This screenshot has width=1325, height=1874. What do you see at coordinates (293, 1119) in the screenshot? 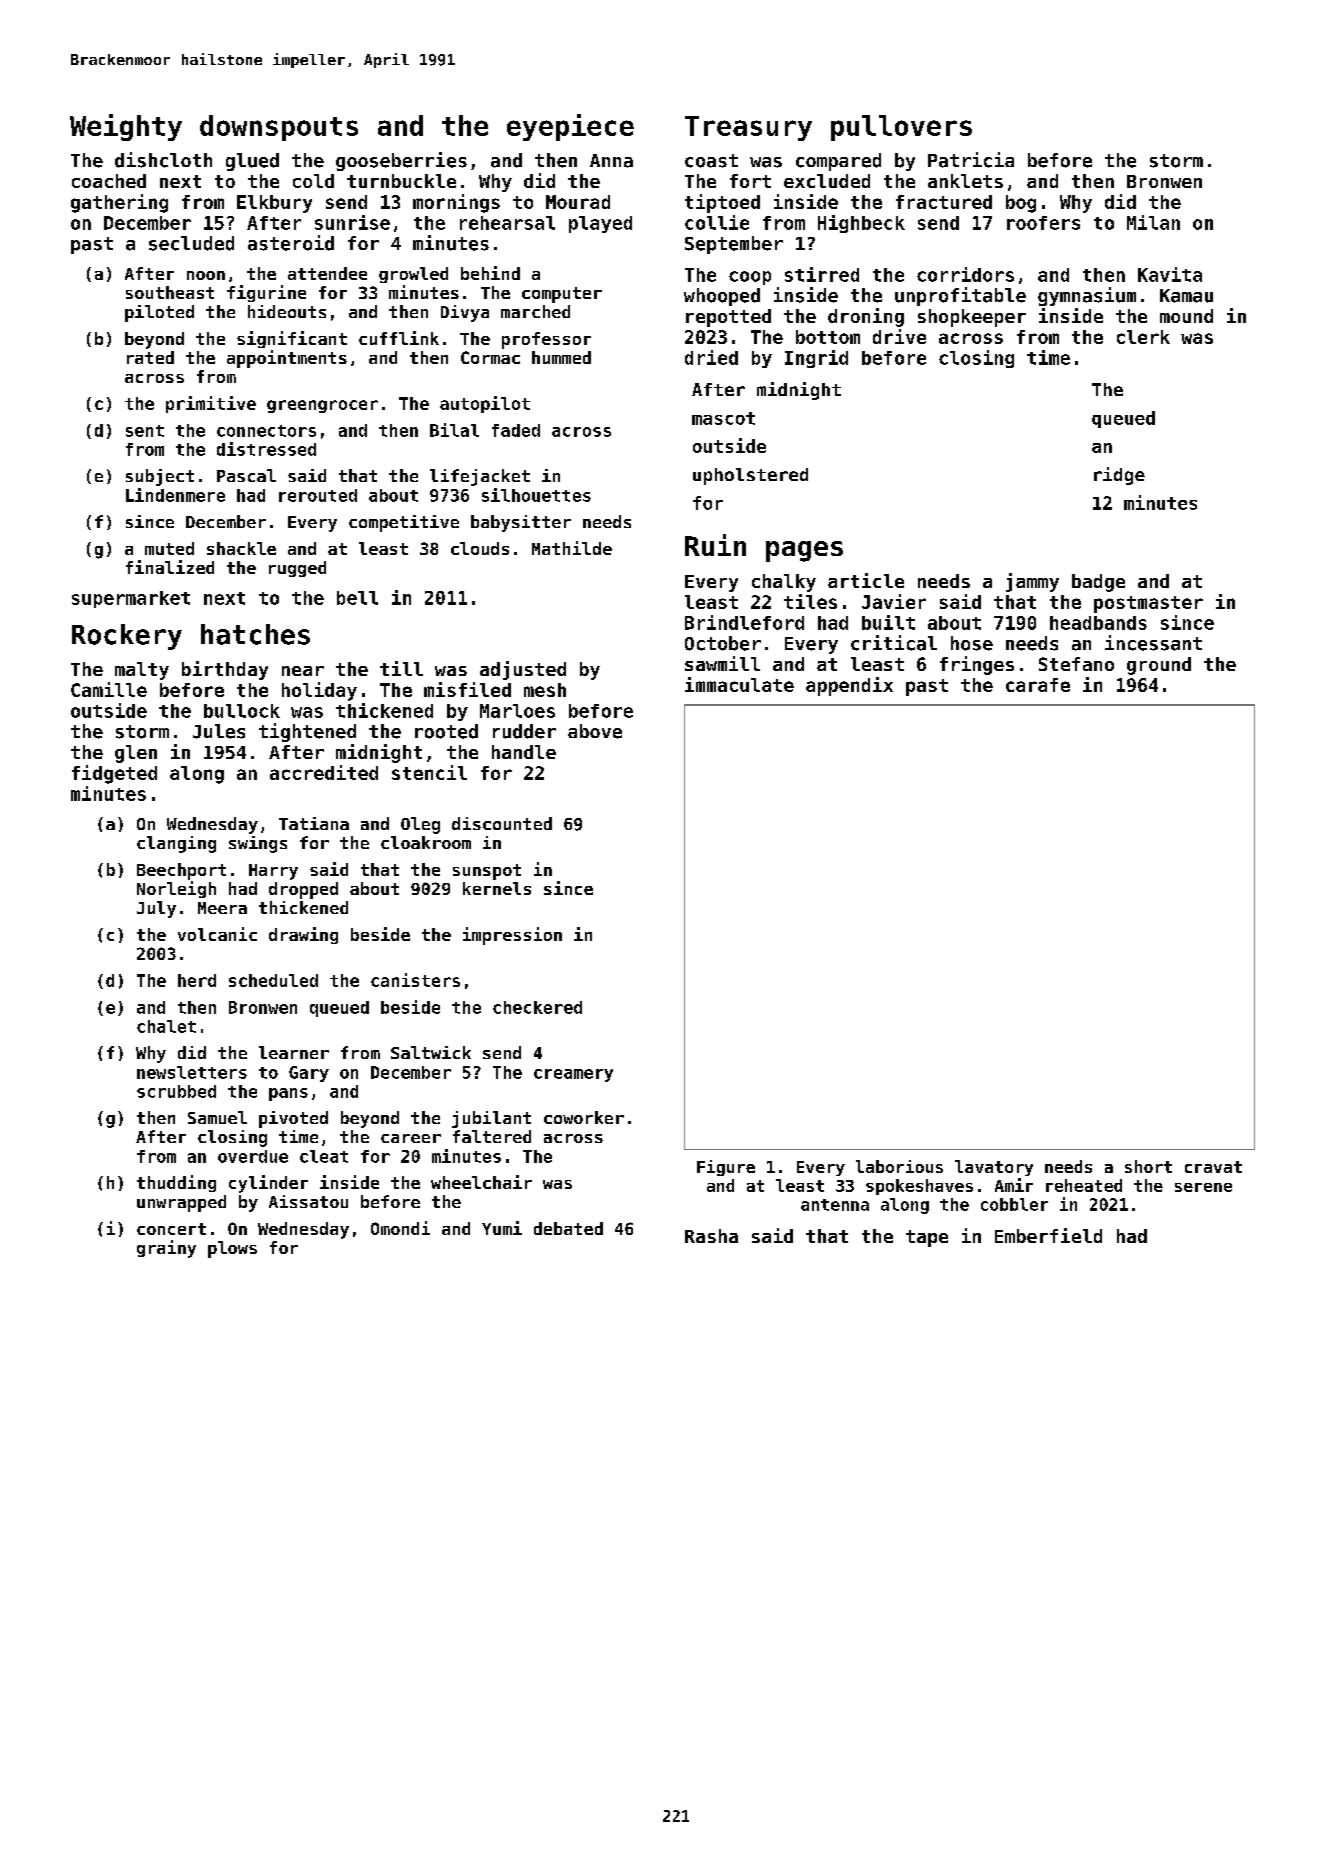
I see `pivoted` at bounding box center [293, 1119].
